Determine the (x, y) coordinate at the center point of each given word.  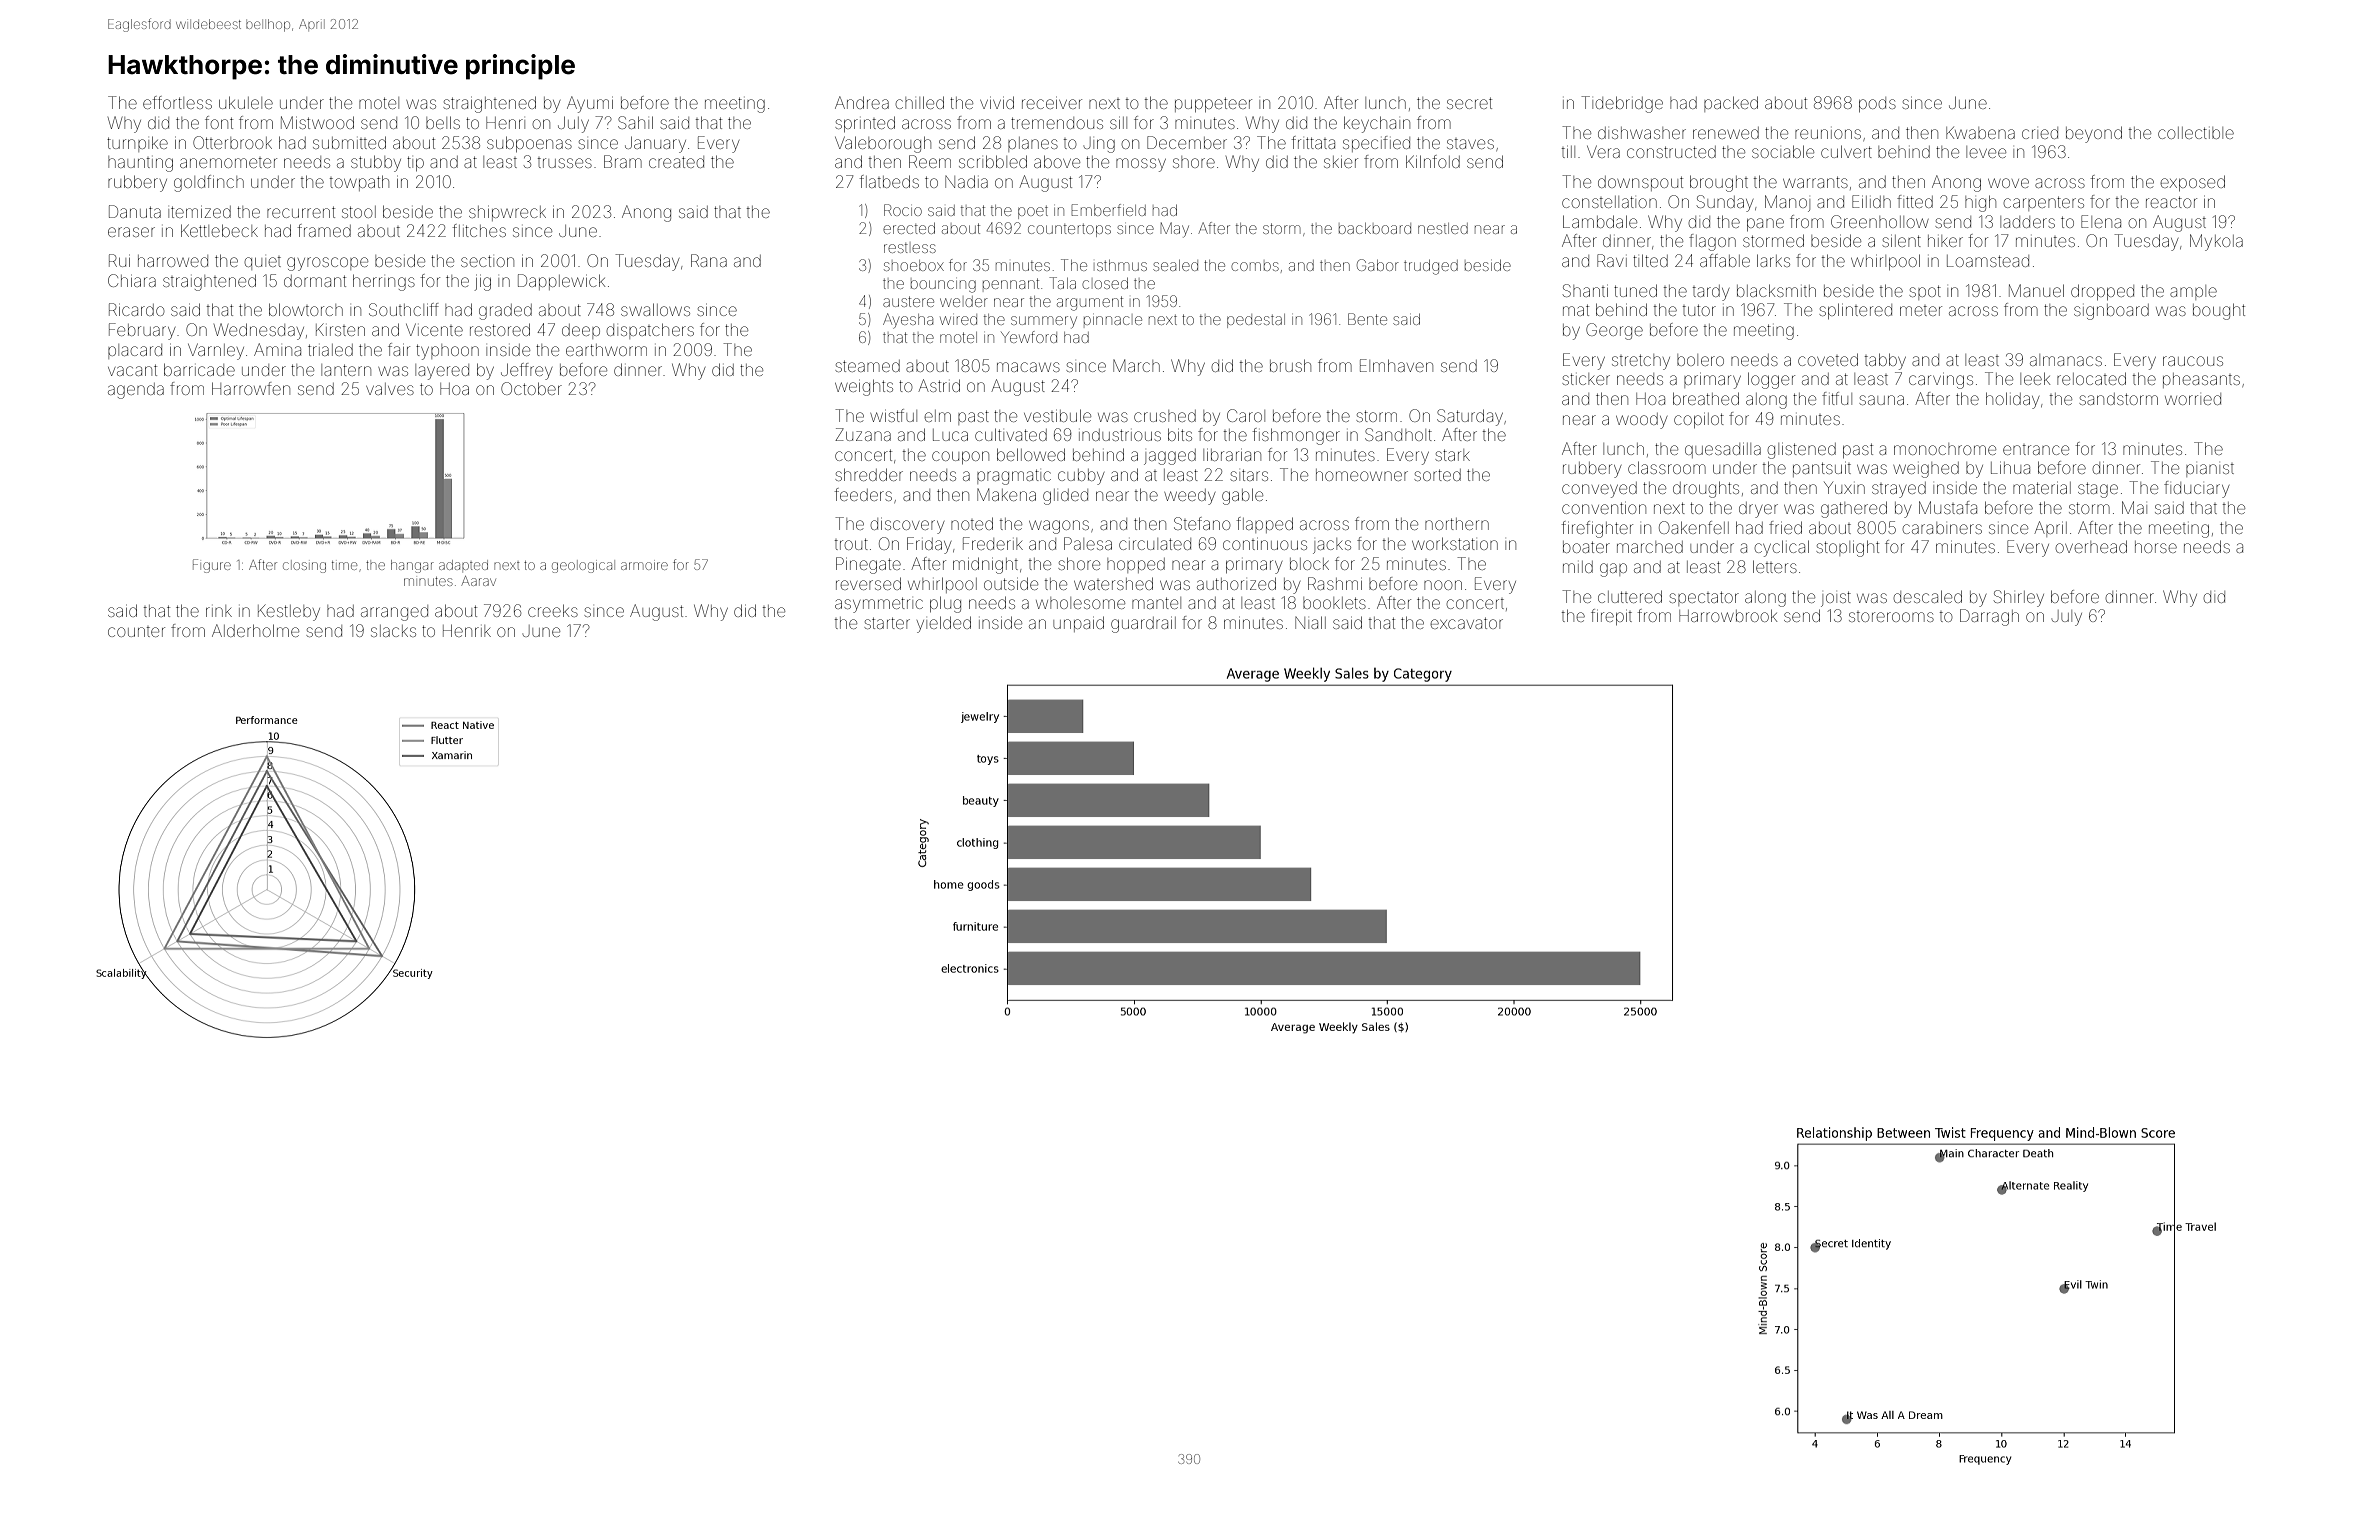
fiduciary (2196, 489)
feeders (863, 494)
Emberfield (1109, 210)
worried (2193, 399)
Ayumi (590, 104)
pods (1877, 104)
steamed (867, 366)
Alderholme (255, 630)
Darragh (1989, 617)
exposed (2192, 183)
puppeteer (1213, 104)
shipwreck (507, 213)
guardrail (1143, 625)
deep (581, 331)
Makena (1006, 494)
